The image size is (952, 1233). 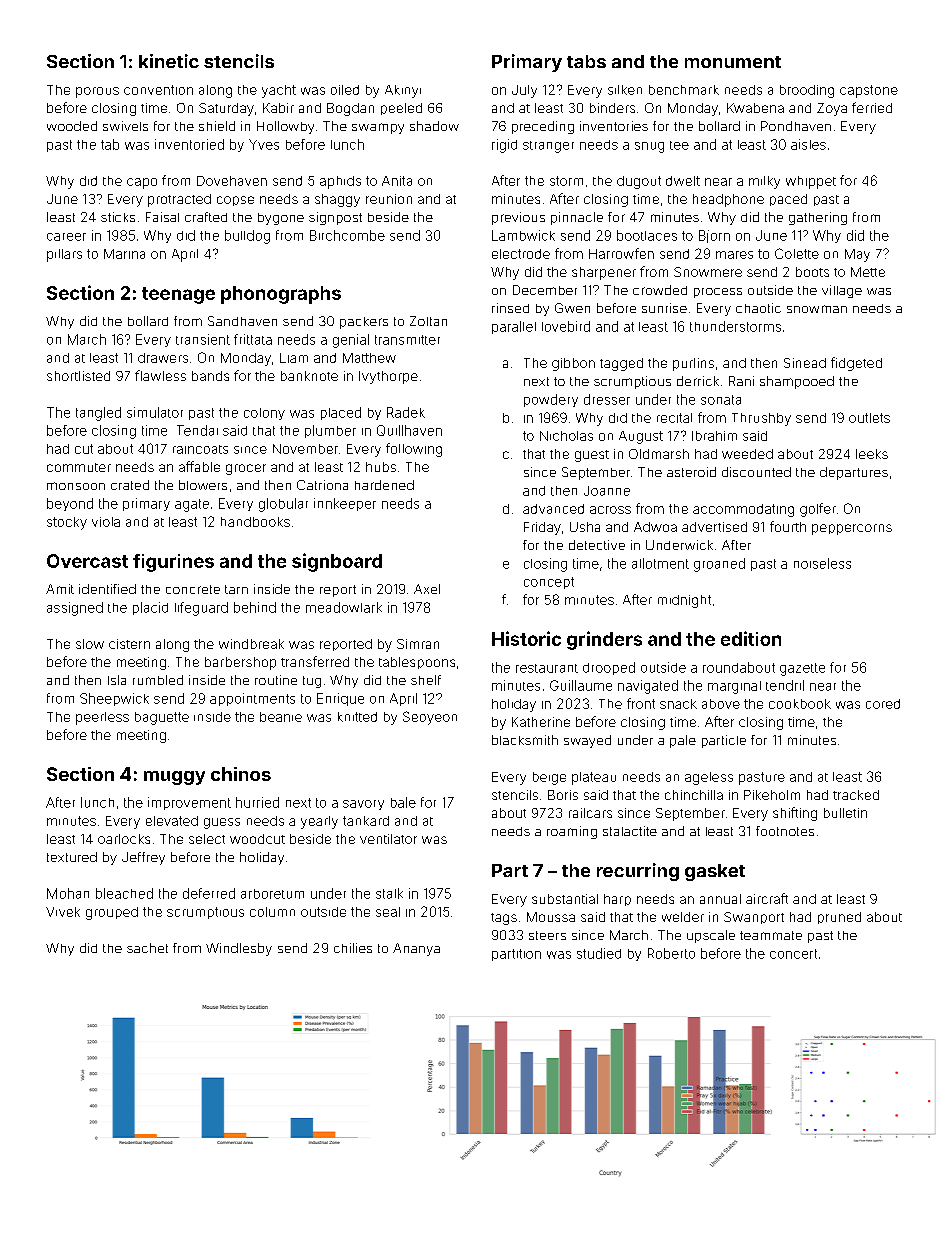 What do you see at coordinates (793, 954) in the screenshot?
I see `concert` at bounding box center [793, 954].
